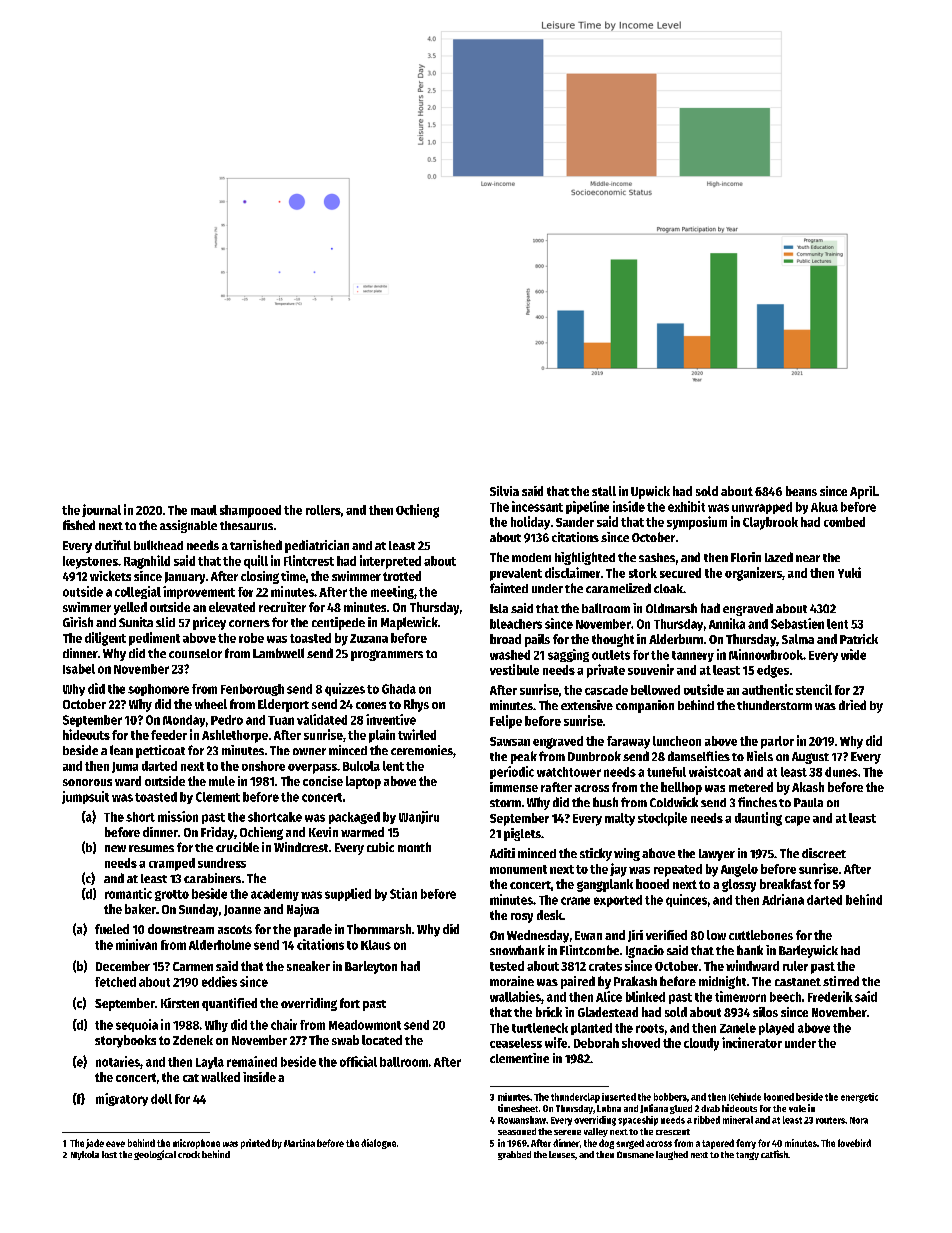 The height and width of the screenshot is (1233, 952). Describe the element at coordinates (125, 767) in the screenshot. I see `Juma` at that location.
